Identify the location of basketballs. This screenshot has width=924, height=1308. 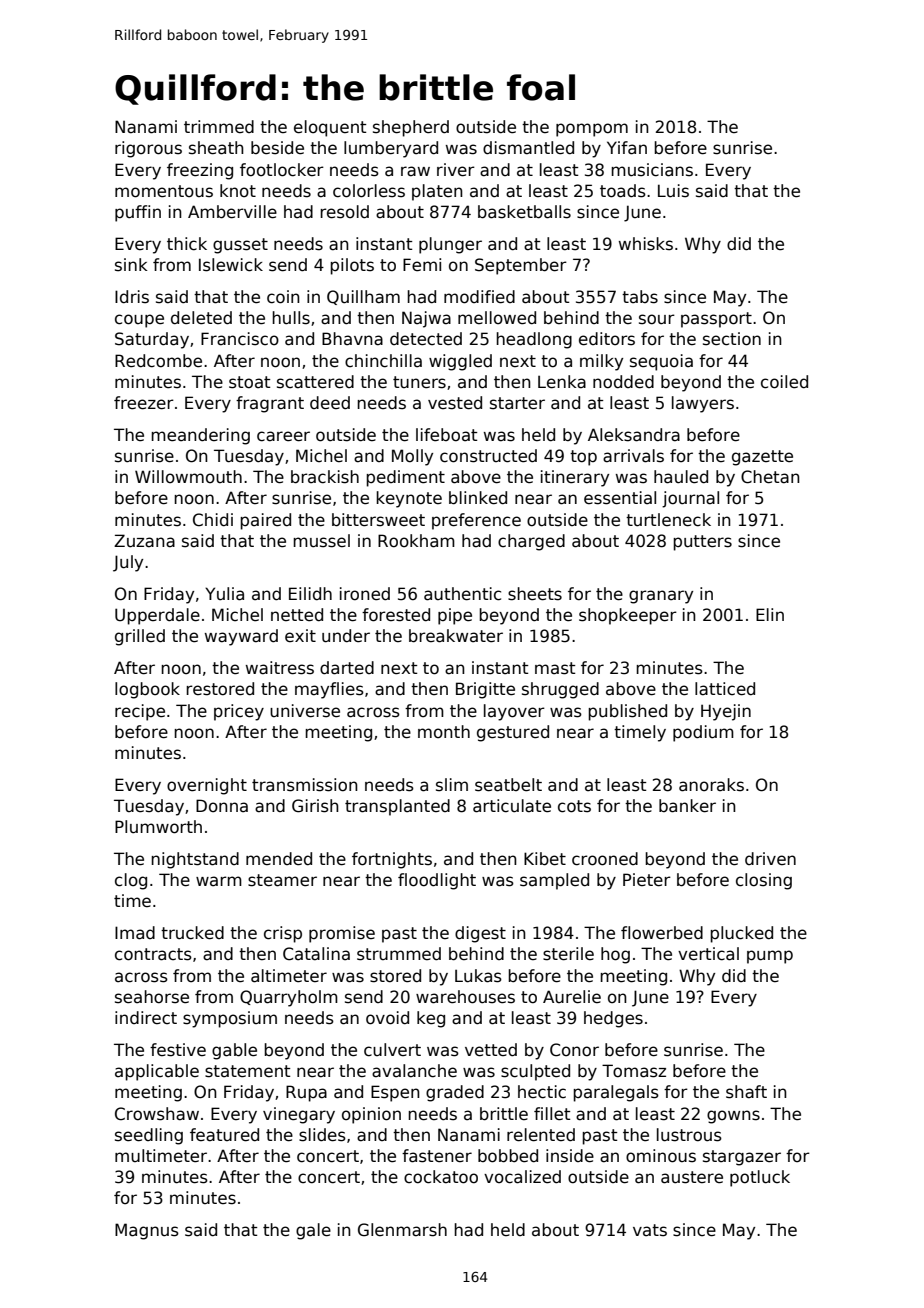
(524, 212).
